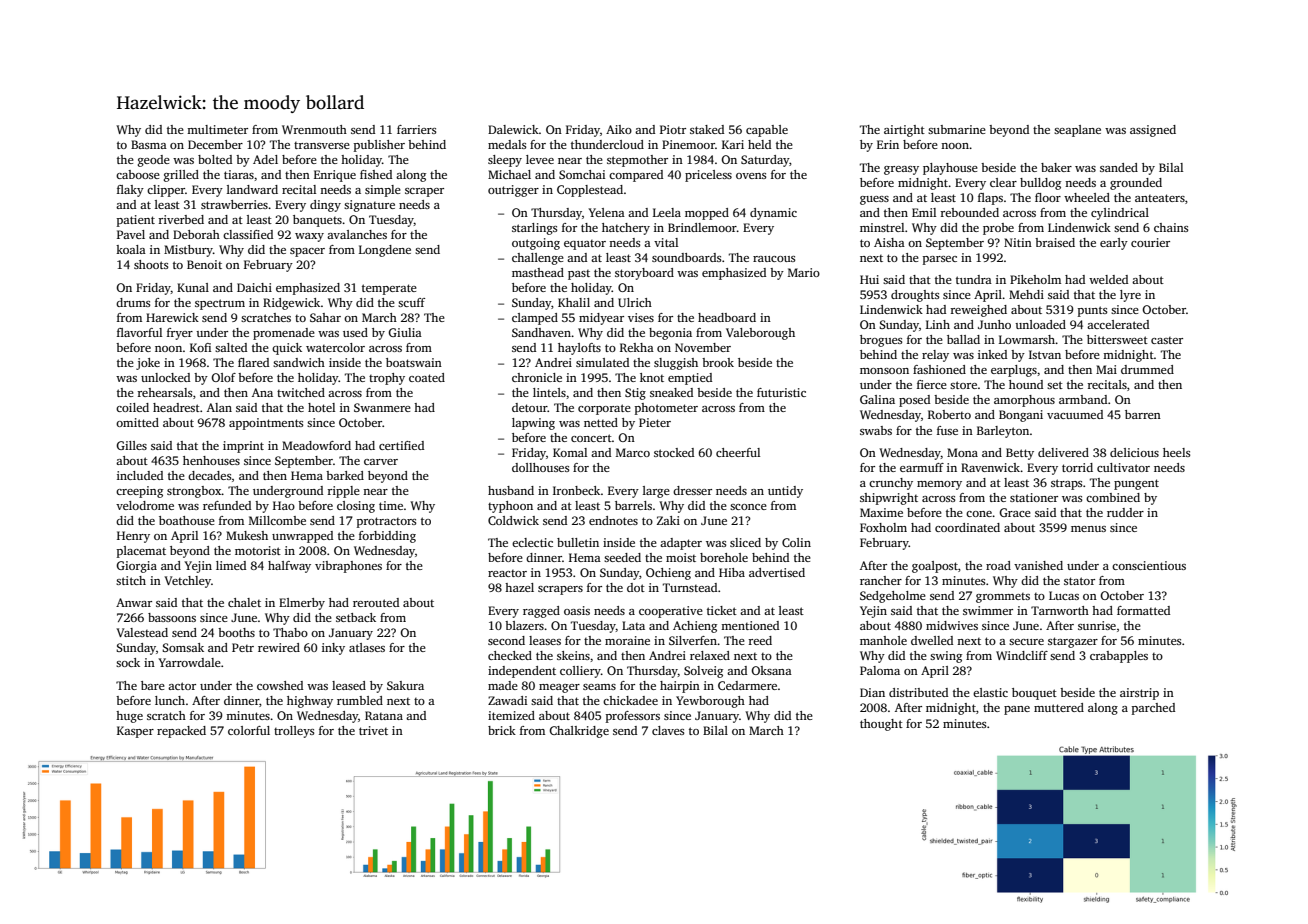  Describe the element at coordinates (513, 191) in the page. I see `outrigger` at that location.
